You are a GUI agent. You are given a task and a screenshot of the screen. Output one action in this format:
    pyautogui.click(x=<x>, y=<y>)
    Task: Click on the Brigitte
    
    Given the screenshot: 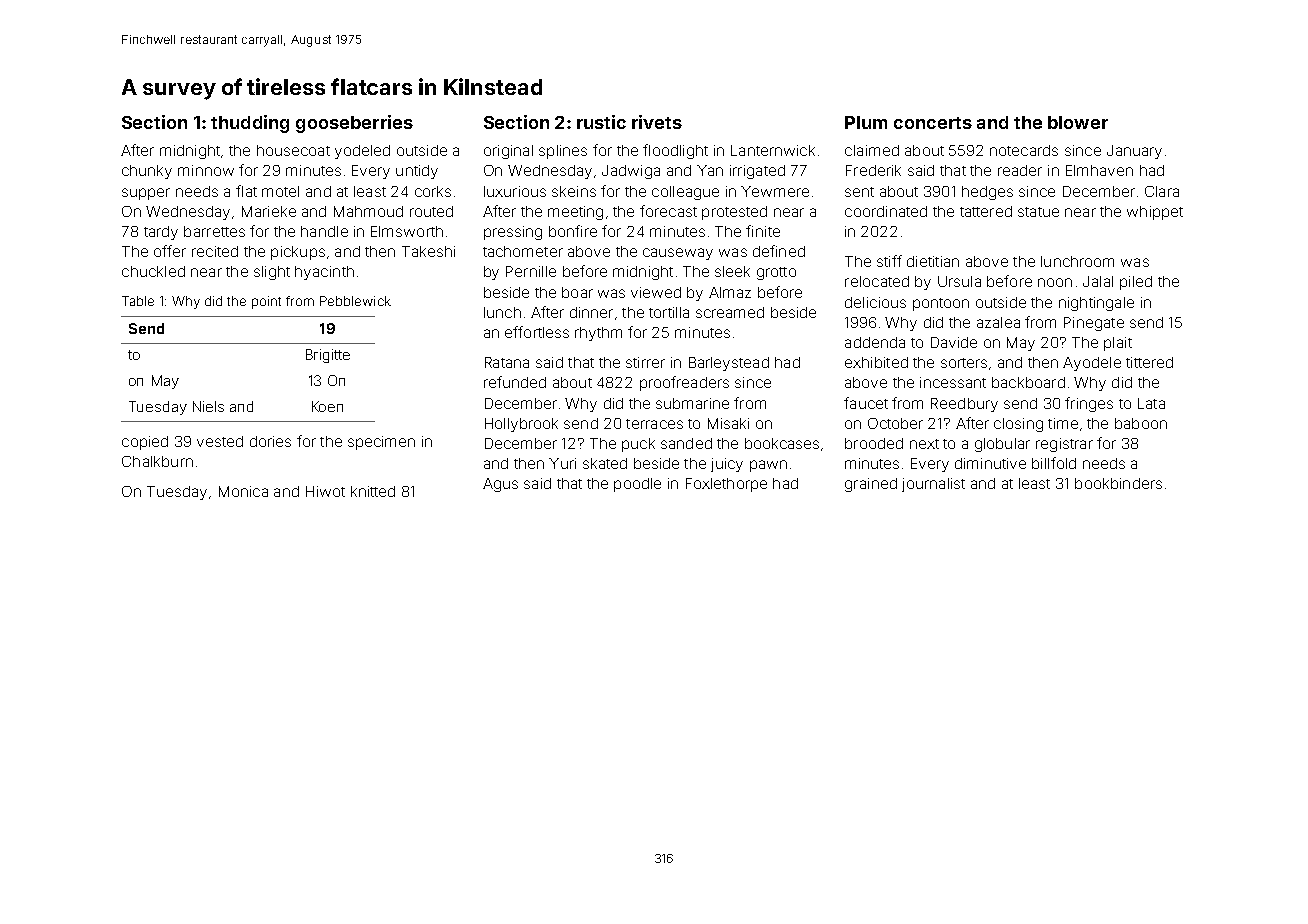 What is the action you would take?
    pyautogui.click(x=328, y=356)
